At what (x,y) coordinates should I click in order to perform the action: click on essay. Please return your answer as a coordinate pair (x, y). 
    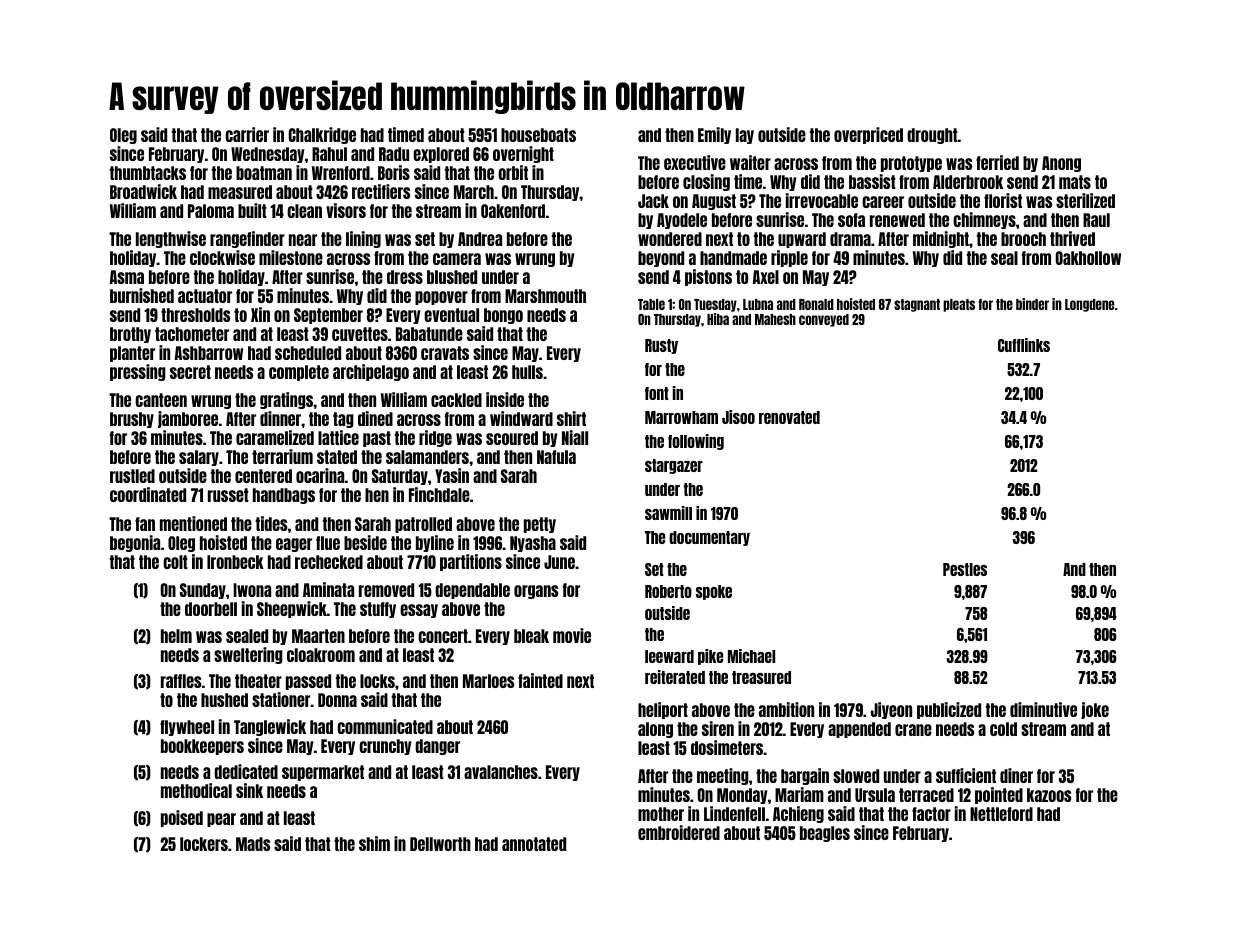
    Looking at the image, I should click on (419, 611).
